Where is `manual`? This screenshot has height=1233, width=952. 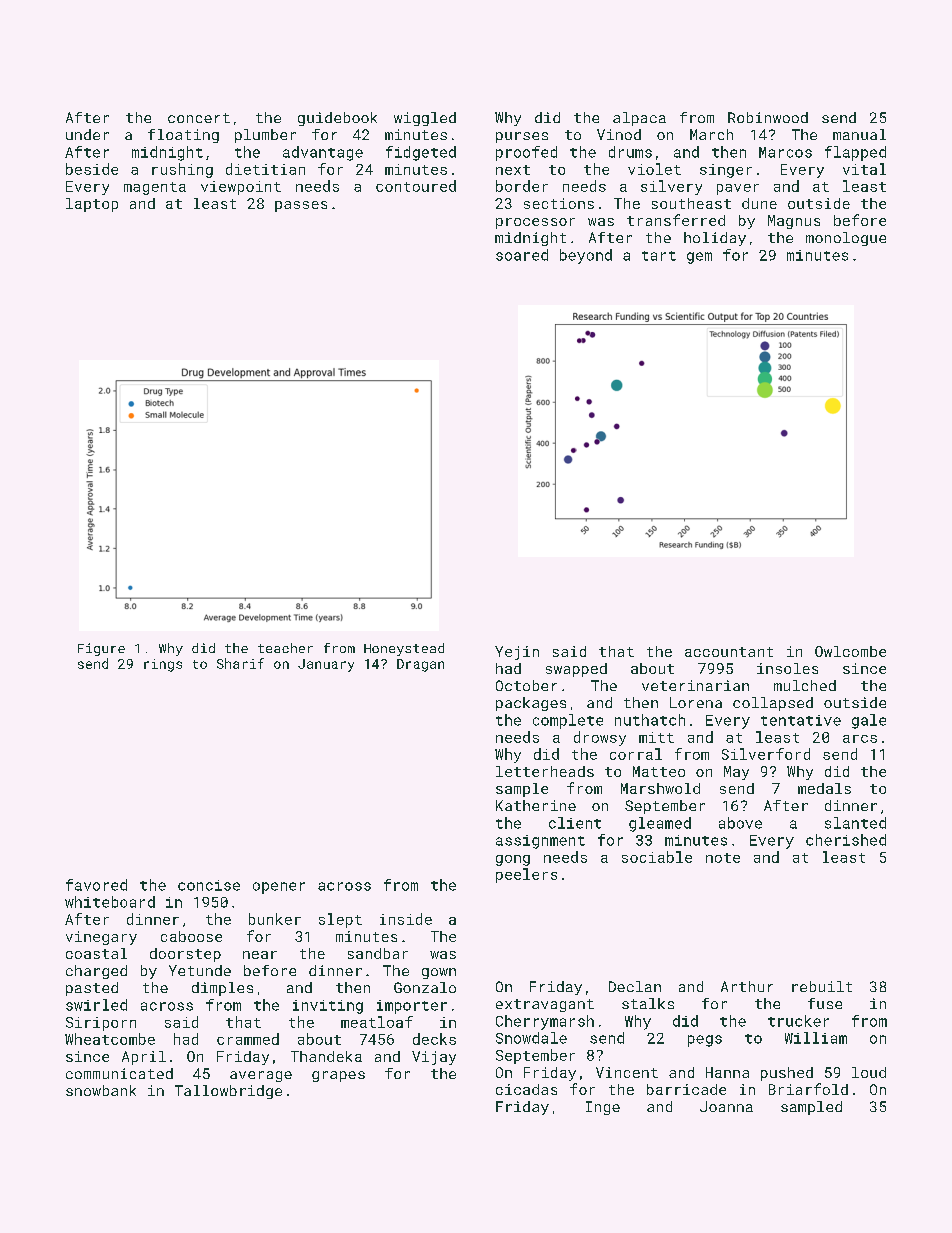 manual is located at coordinates (859, 134).
